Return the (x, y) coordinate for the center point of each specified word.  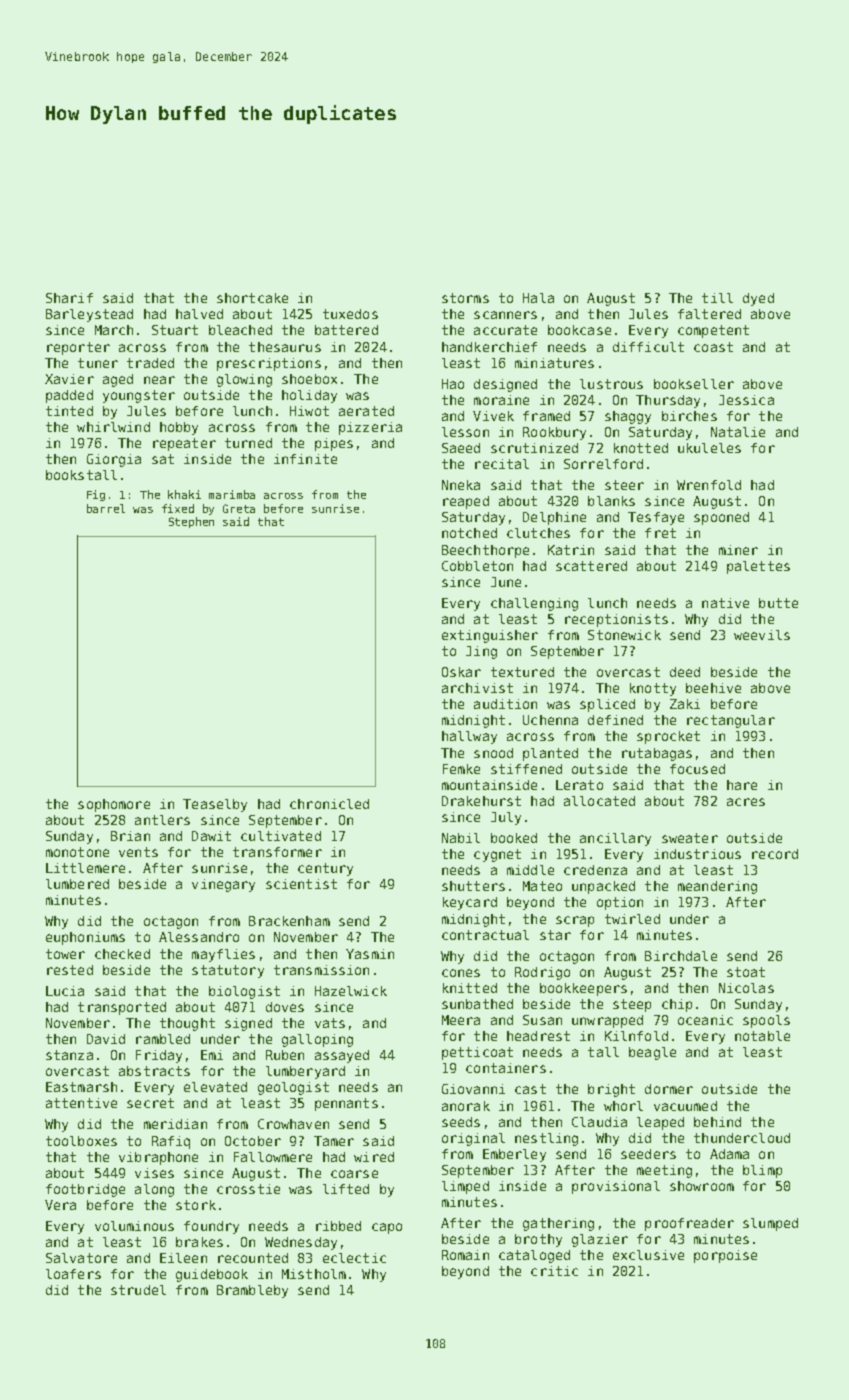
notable (762, 1036)
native (725, 603)
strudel (138, 1290)
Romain (465, 1255)
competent (713, 331)
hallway (469, 737)
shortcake (252, 298)
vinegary (223, 885)
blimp (762, 1171)
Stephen (191, 522)
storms (465, 298)
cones (461, 973)
